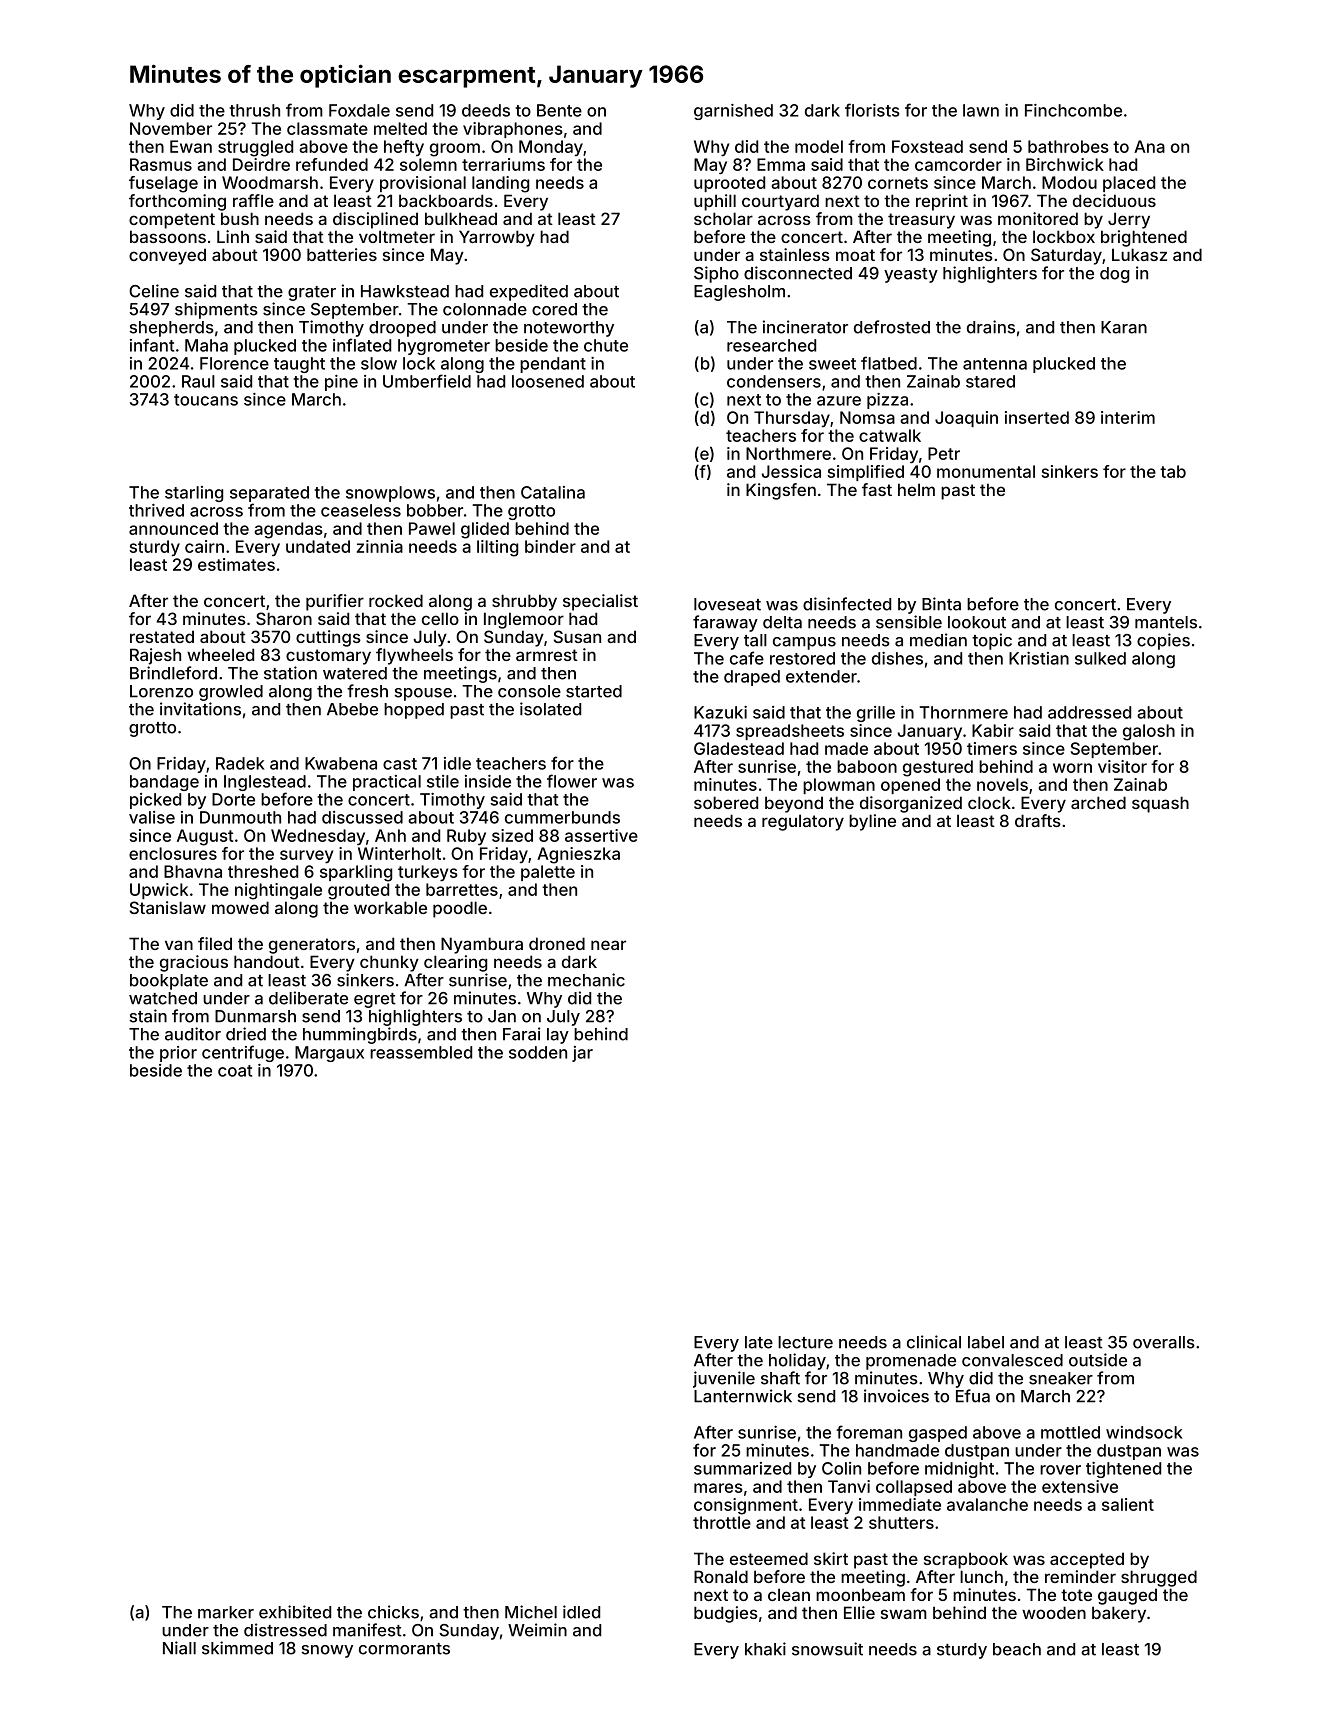  I want to click on garnished, so click(733, 112).
